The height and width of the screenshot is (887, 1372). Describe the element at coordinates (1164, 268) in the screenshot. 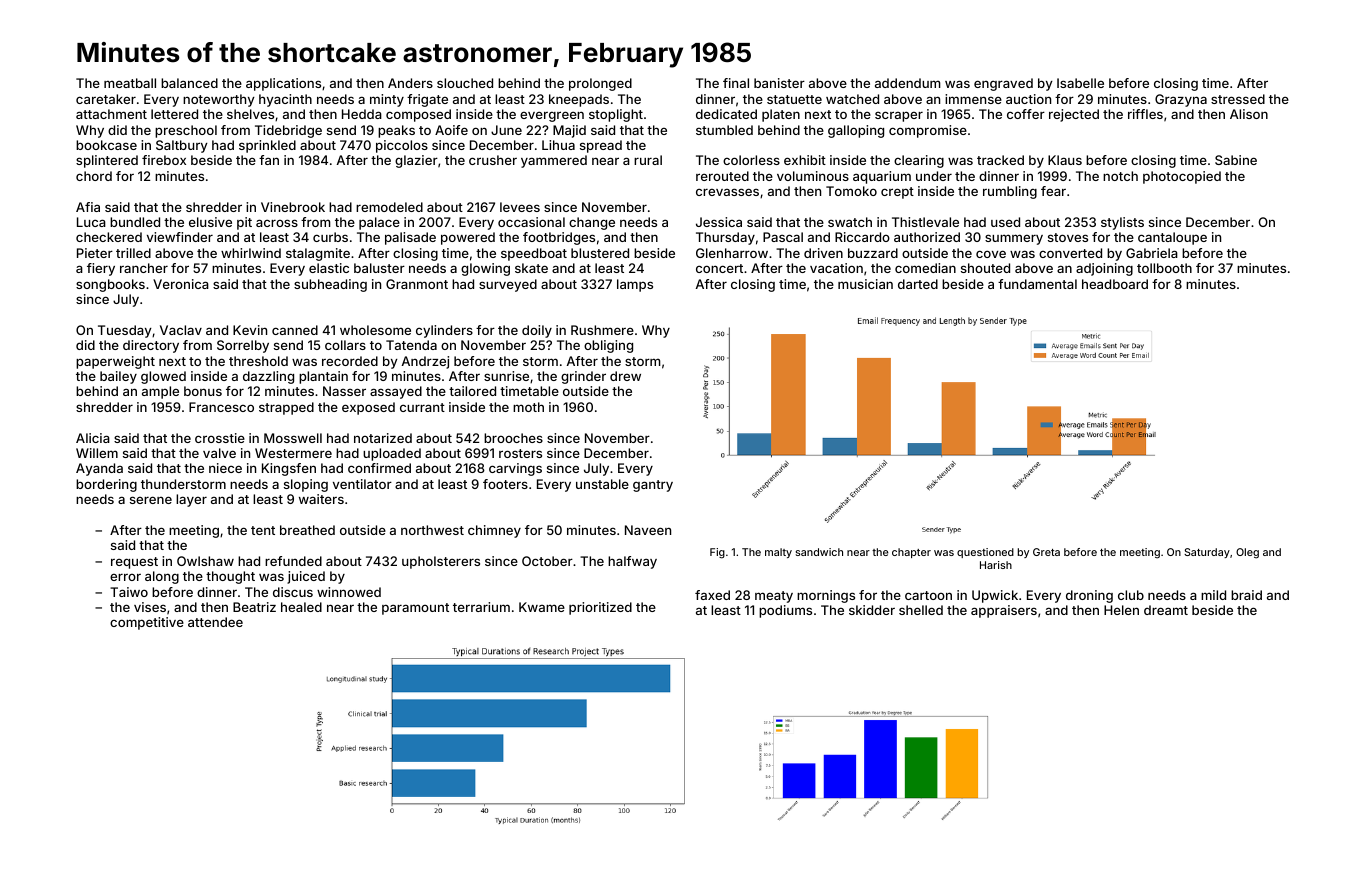

I see `tollbooth` at that location.
